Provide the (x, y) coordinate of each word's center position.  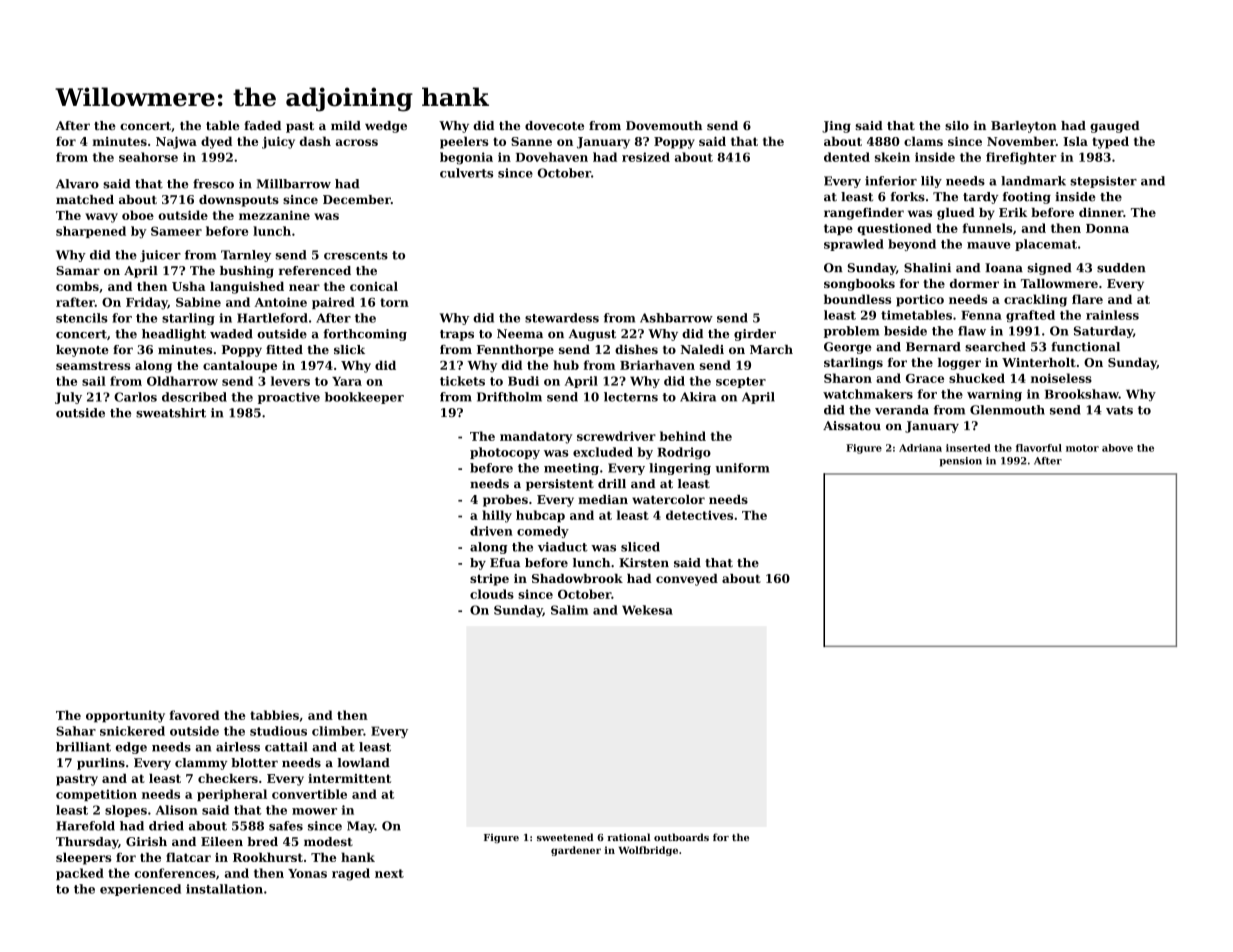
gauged (1115, 127)
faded (262, 125)
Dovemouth (664, 125)
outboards (681, 837)
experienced (140, 890)
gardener (576, 851)
